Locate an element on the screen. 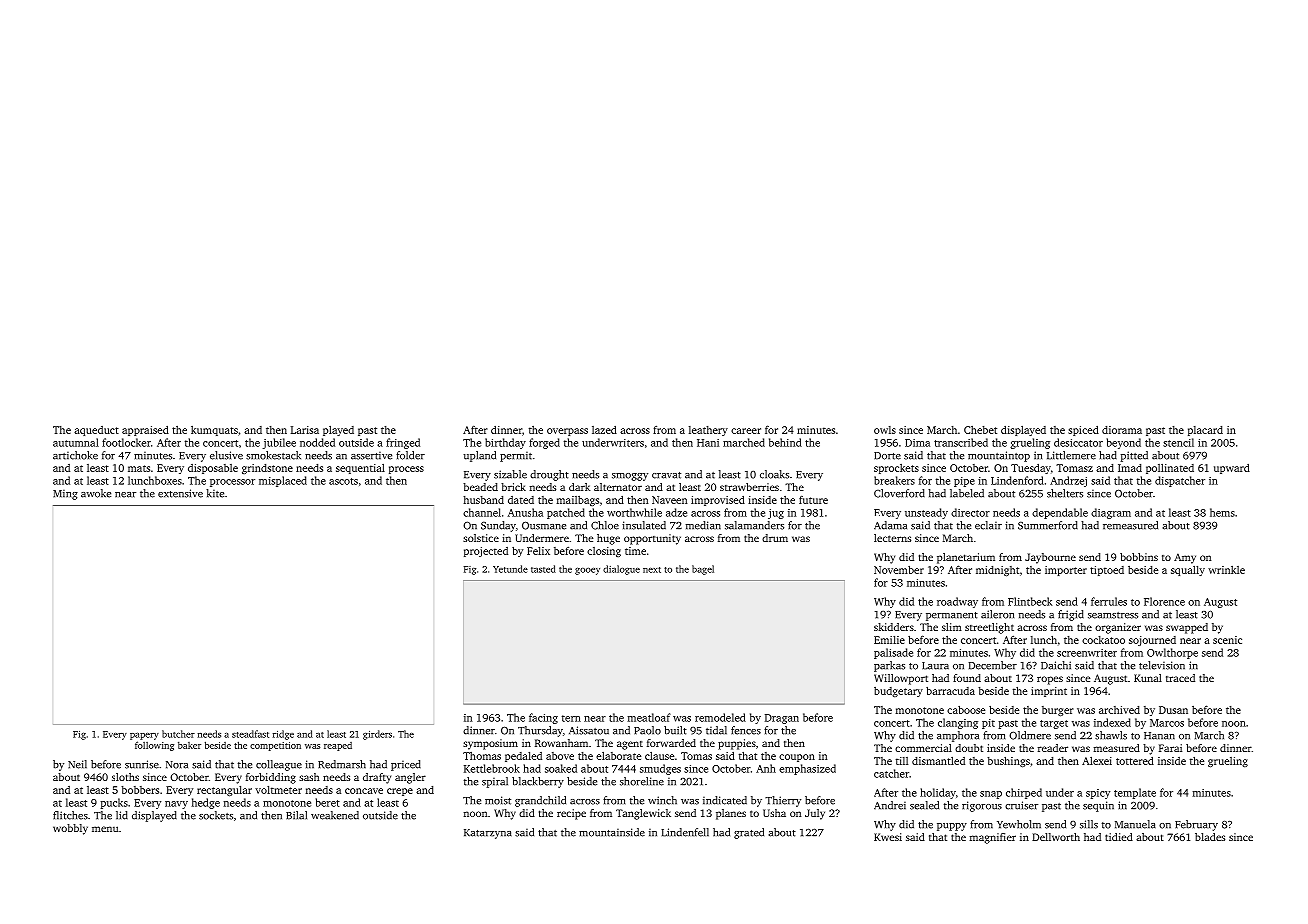 The image size is (1308, 924). chirped is located at coordinates (1024, 793).
